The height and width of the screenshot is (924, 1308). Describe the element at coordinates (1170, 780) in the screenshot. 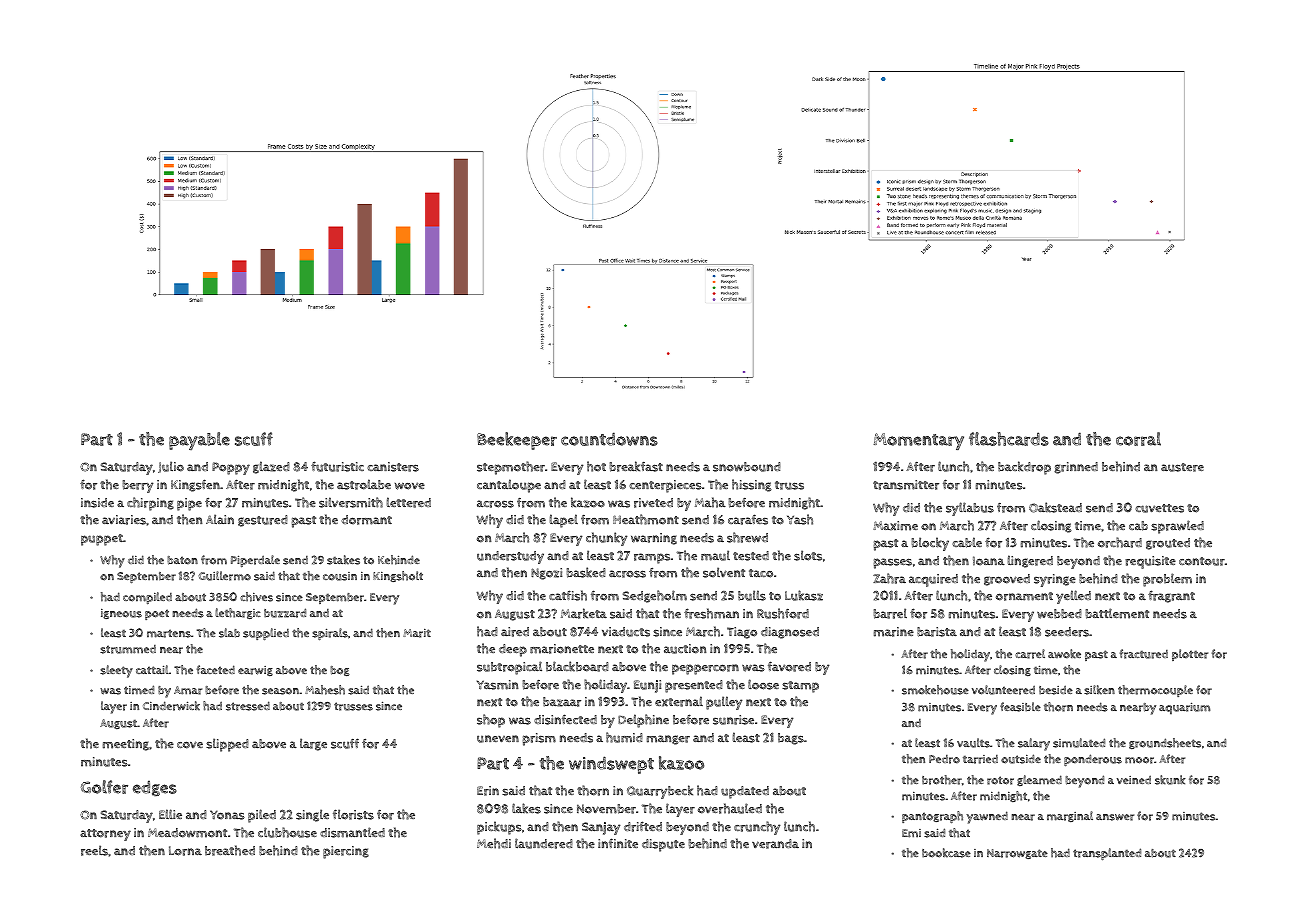

I see `skunk` at that location.
